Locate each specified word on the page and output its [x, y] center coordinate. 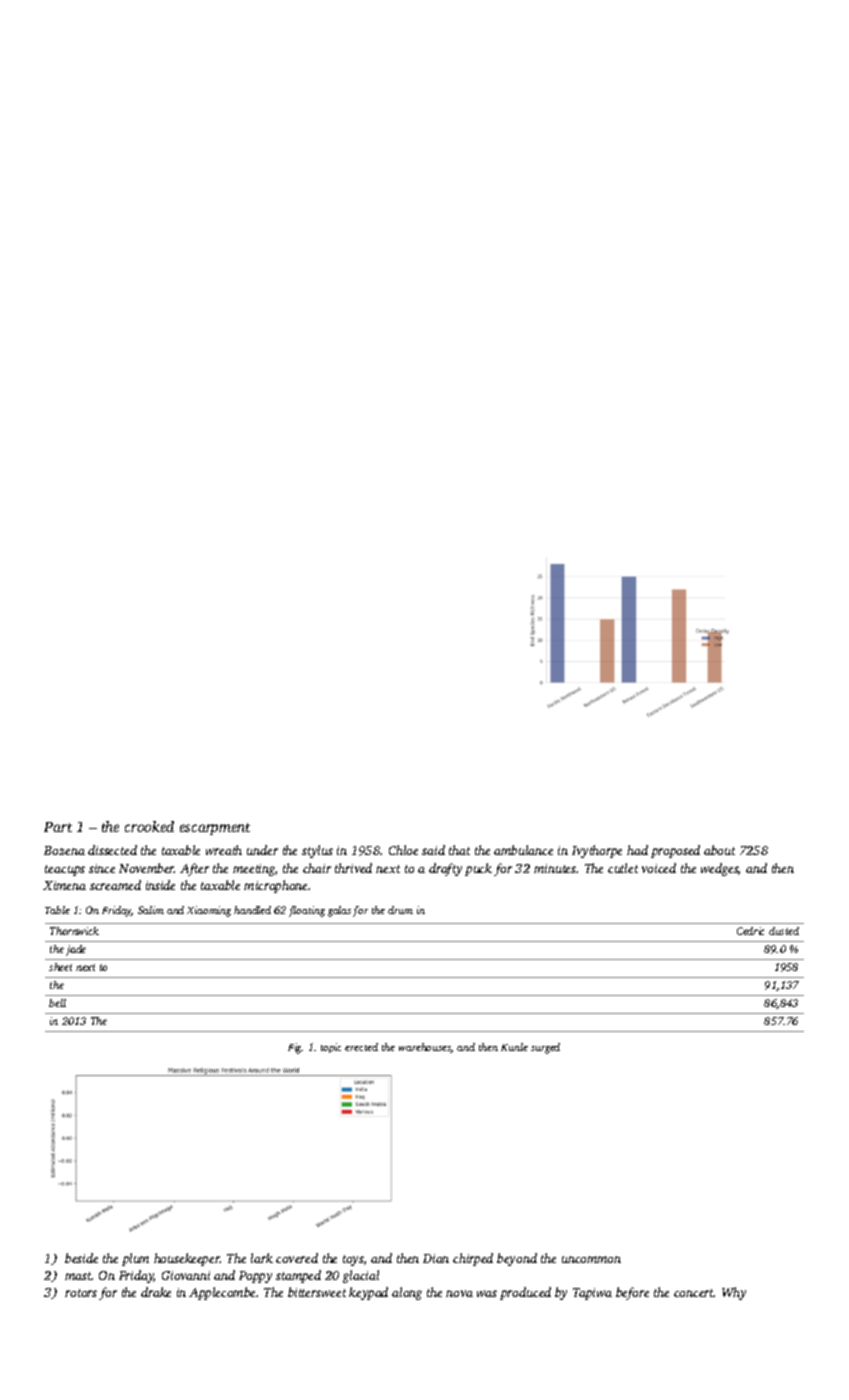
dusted [784, 931]
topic [331, 1048]
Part [58, 827]
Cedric [750, 931]
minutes [555, 868]
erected [361, 1047]
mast [78, 1276]
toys [353, 1260]
